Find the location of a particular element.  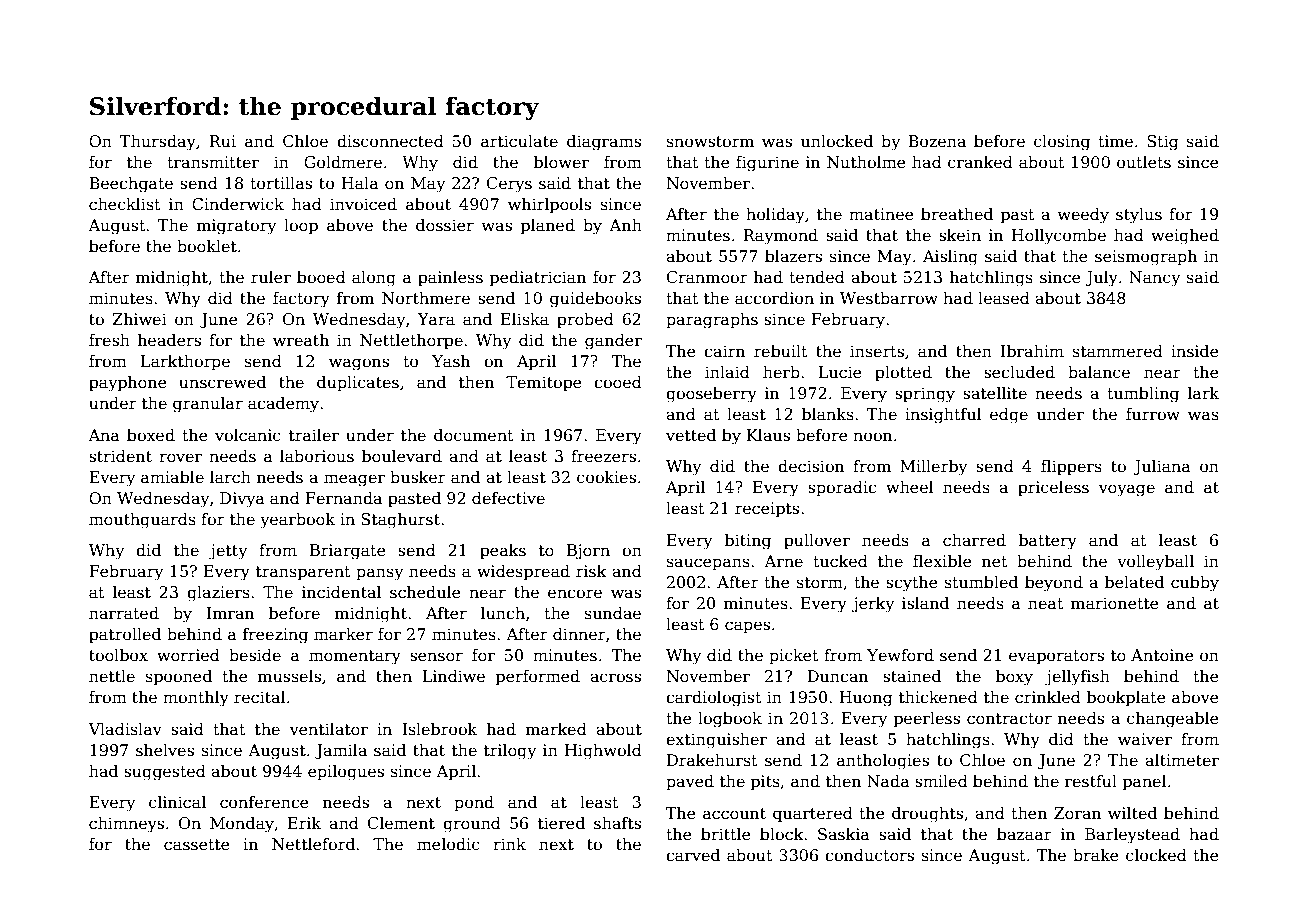

plotted is located at coordinates (903, 374).
